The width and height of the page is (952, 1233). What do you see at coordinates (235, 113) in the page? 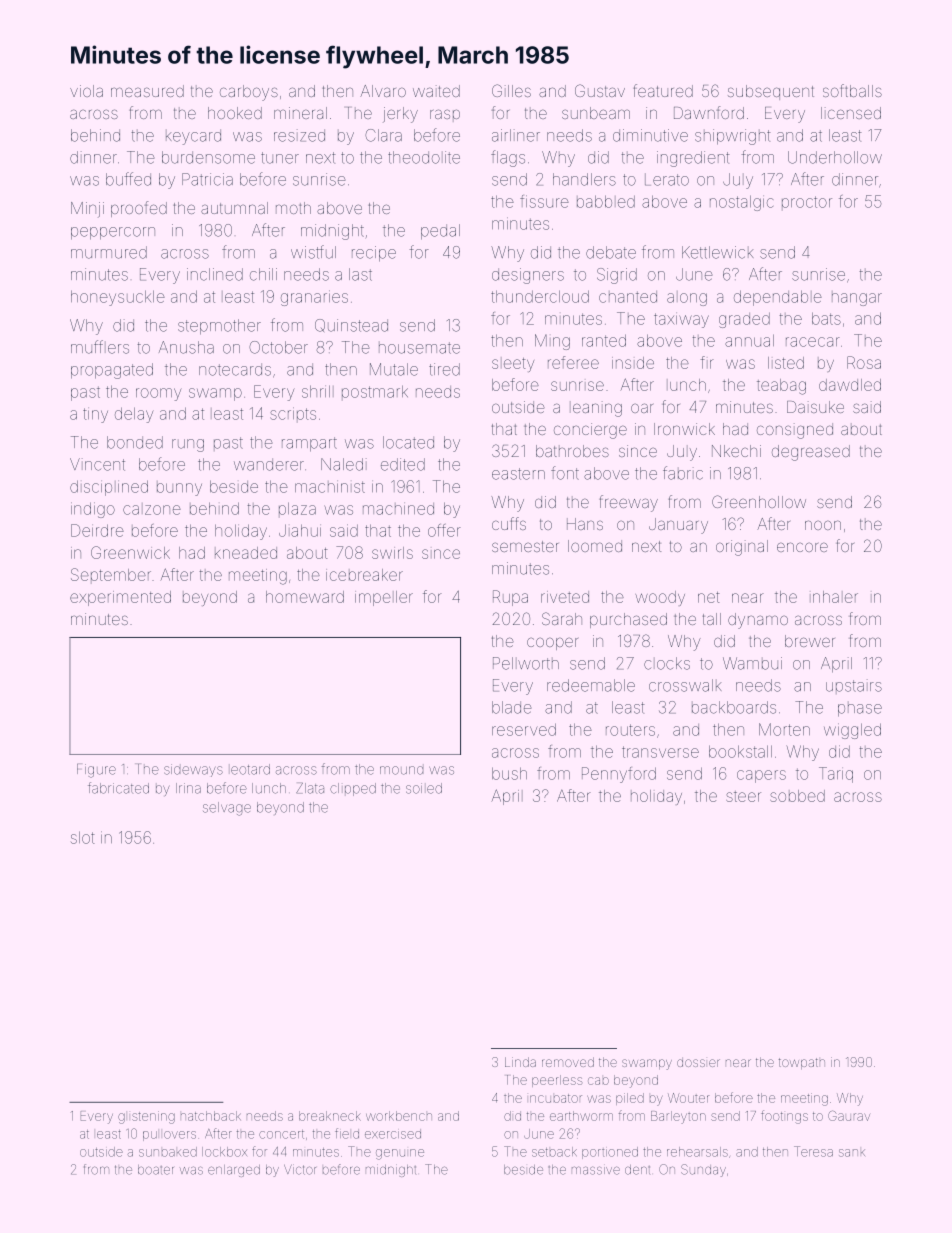
I see `hooked` at bounding box center [235, 113].
